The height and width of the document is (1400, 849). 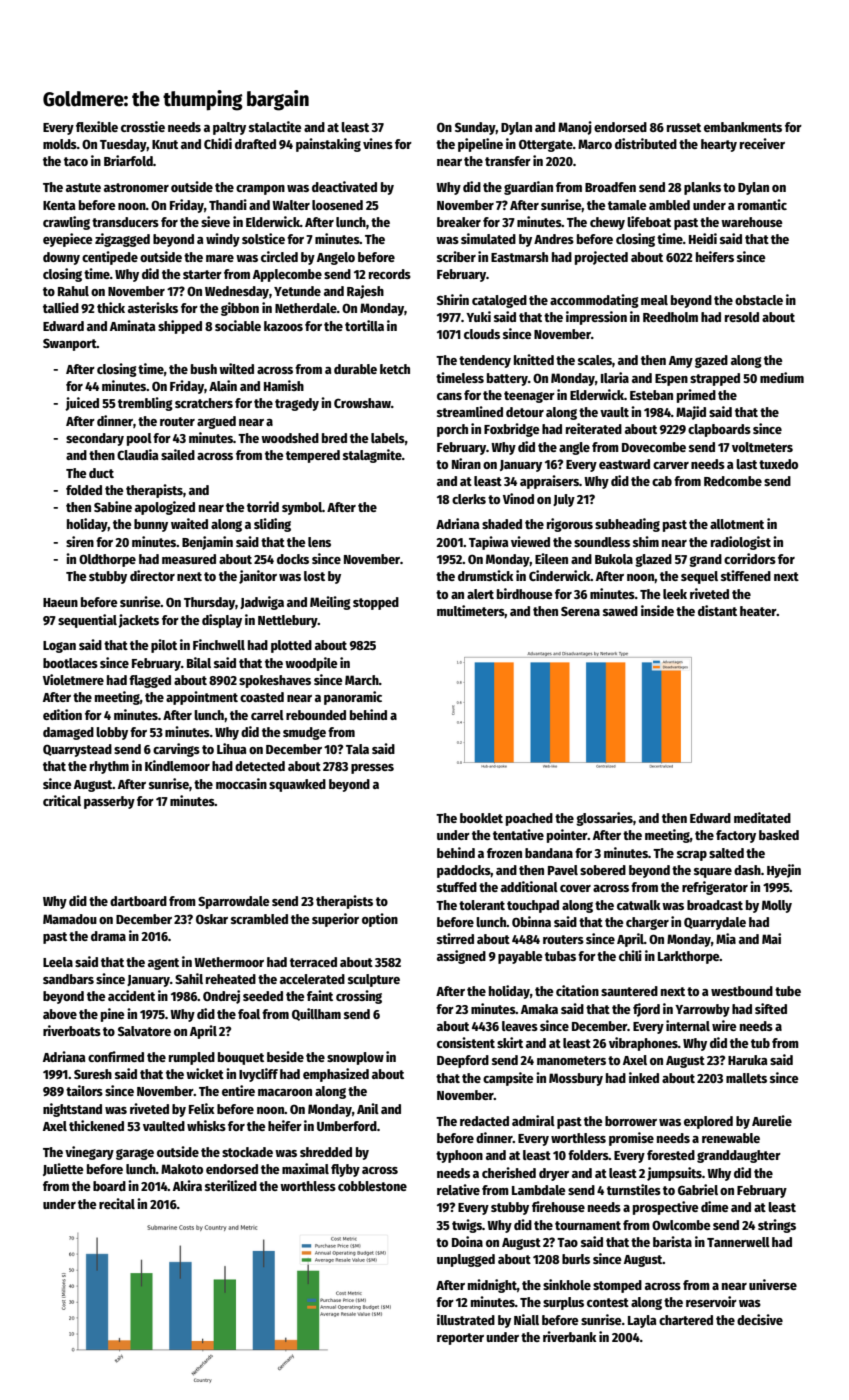 I want to click on painstaking, so click(x=328, y=145).
